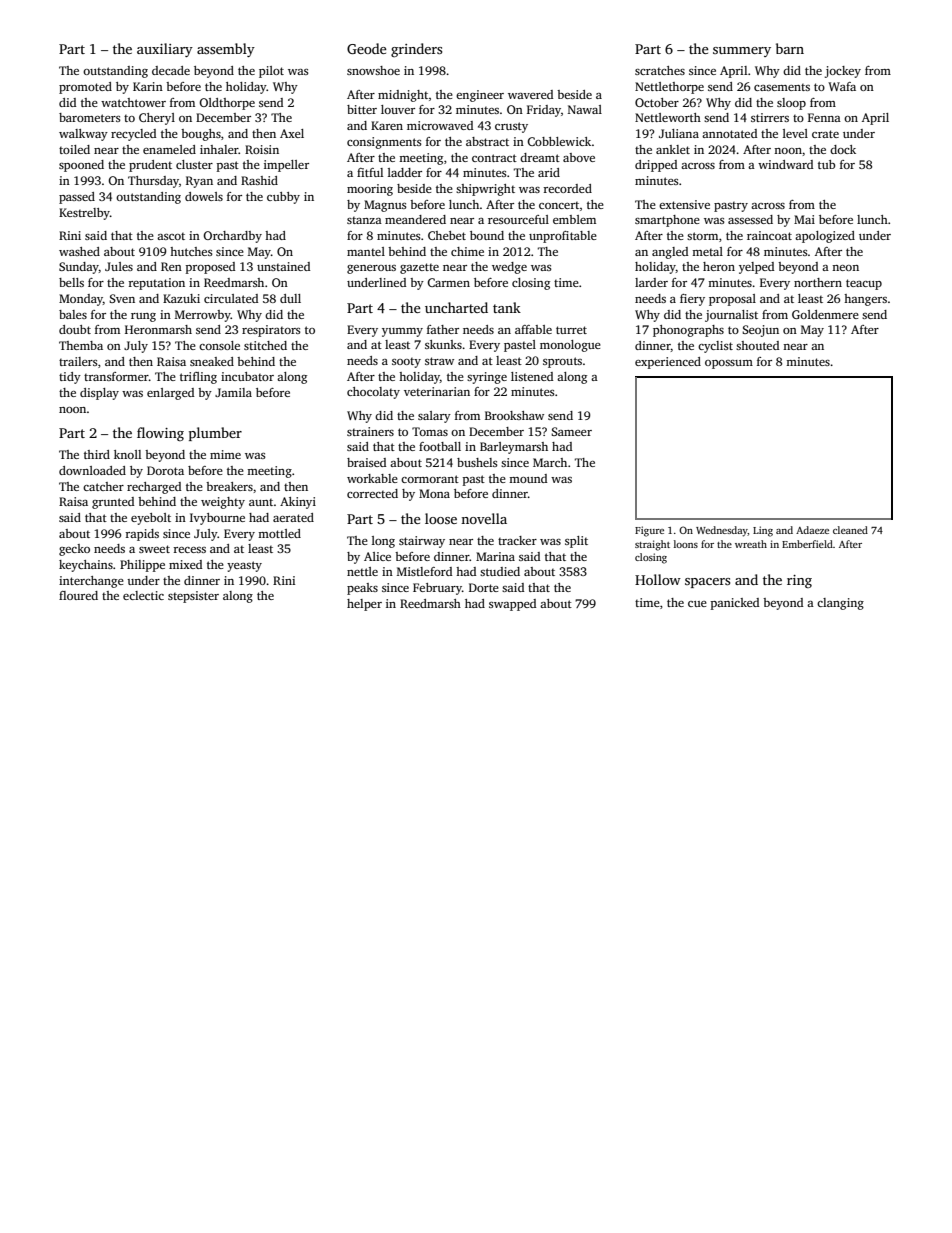 This document has width=952, height=1233. Describe the element at coordinates (512, 605) in the document. I see `swapped` at that location.
